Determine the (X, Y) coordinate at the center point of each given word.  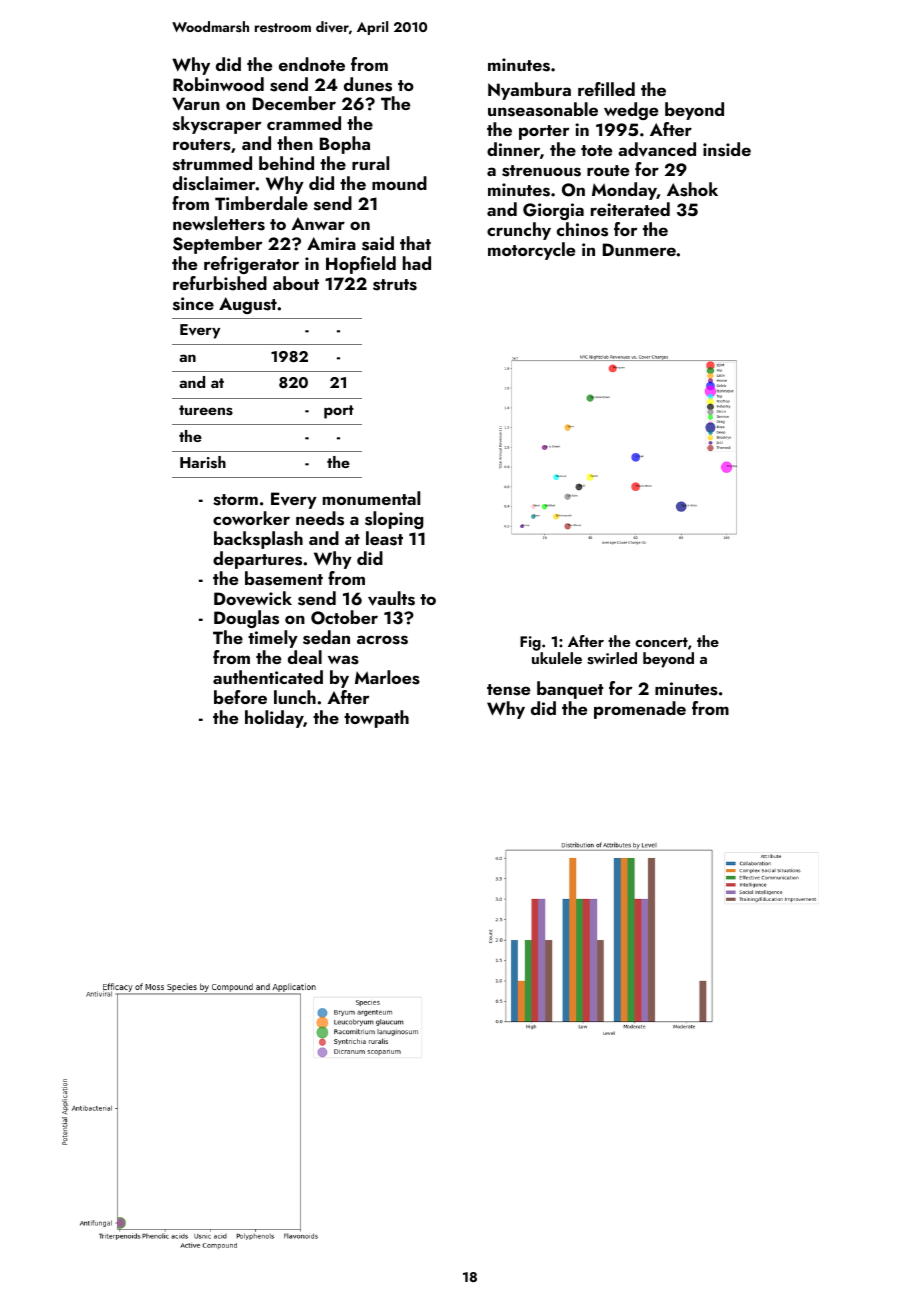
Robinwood (218, 84)
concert (661, 642)
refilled (606, 89)
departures (257, 560)
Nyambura (529, 91)
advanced (657, 149)
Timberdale (261, 203)
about (296, 283)
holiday (274, 719)
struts (395, 285)
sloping (394, 520)
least (384, 538)
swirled (612, 658)
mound (399, 183)
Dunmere (639, 249)
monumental (371, 498)
